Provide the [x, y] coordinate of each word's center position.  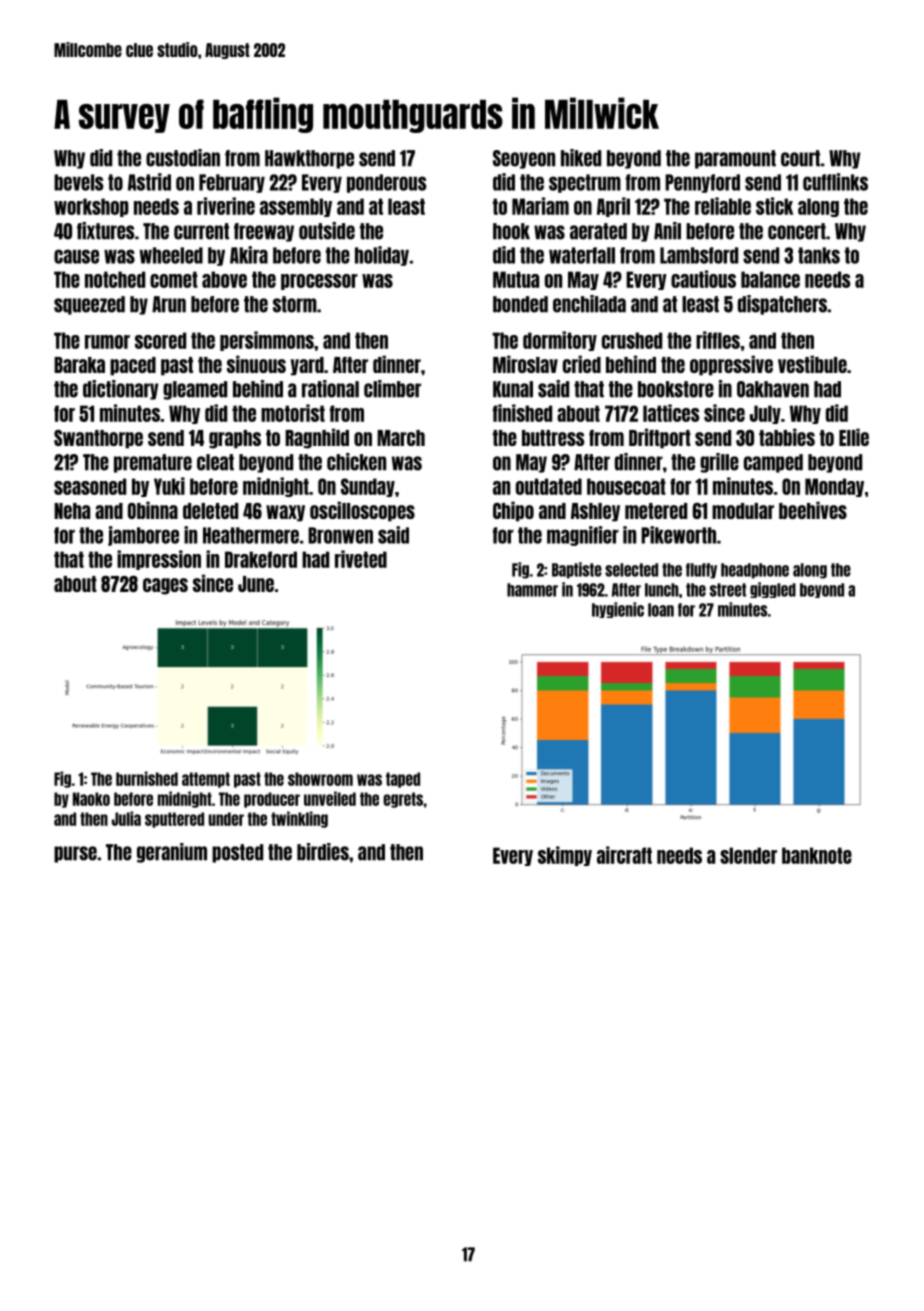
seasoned [90, 486]
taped [403, 780]
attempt [206, 780]
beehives [813, 510]
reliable [723, 206]
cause [76, 256]
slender [748, 855]
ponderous [387, 183]
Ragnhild [317, 438]
